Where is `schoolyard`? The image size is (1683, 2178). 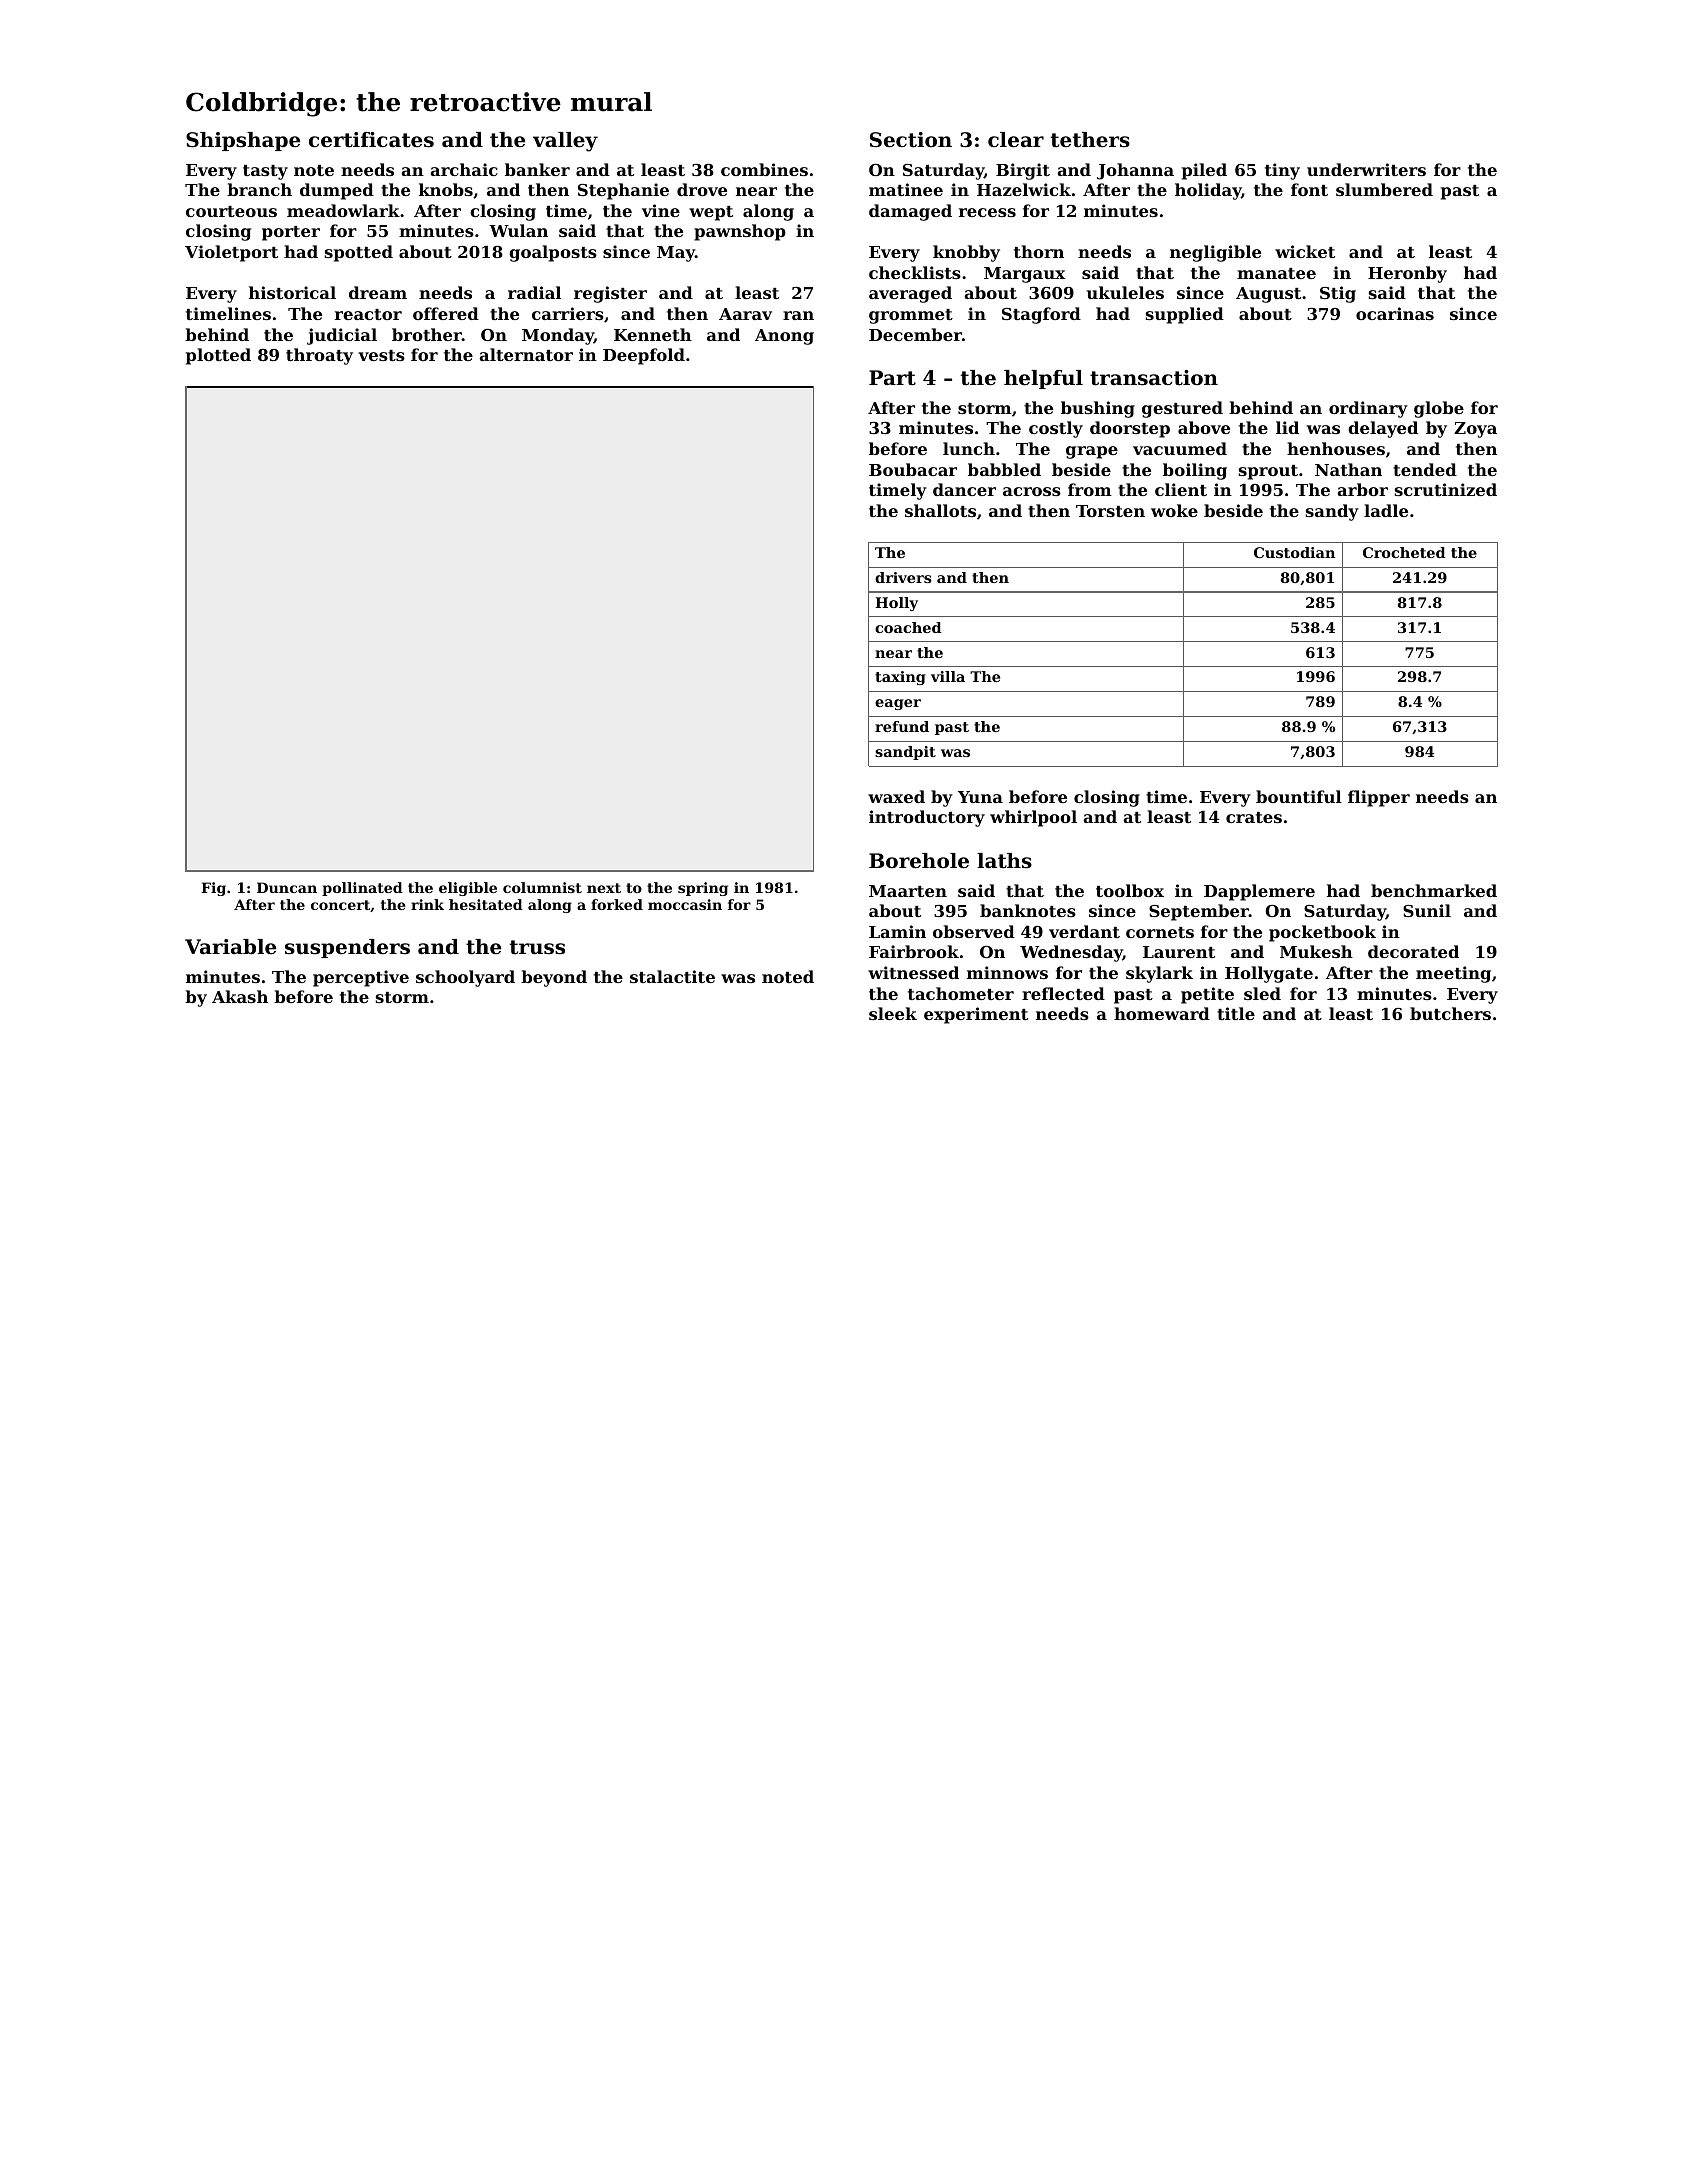
schoolyard is located at coordinates (465, 978).
